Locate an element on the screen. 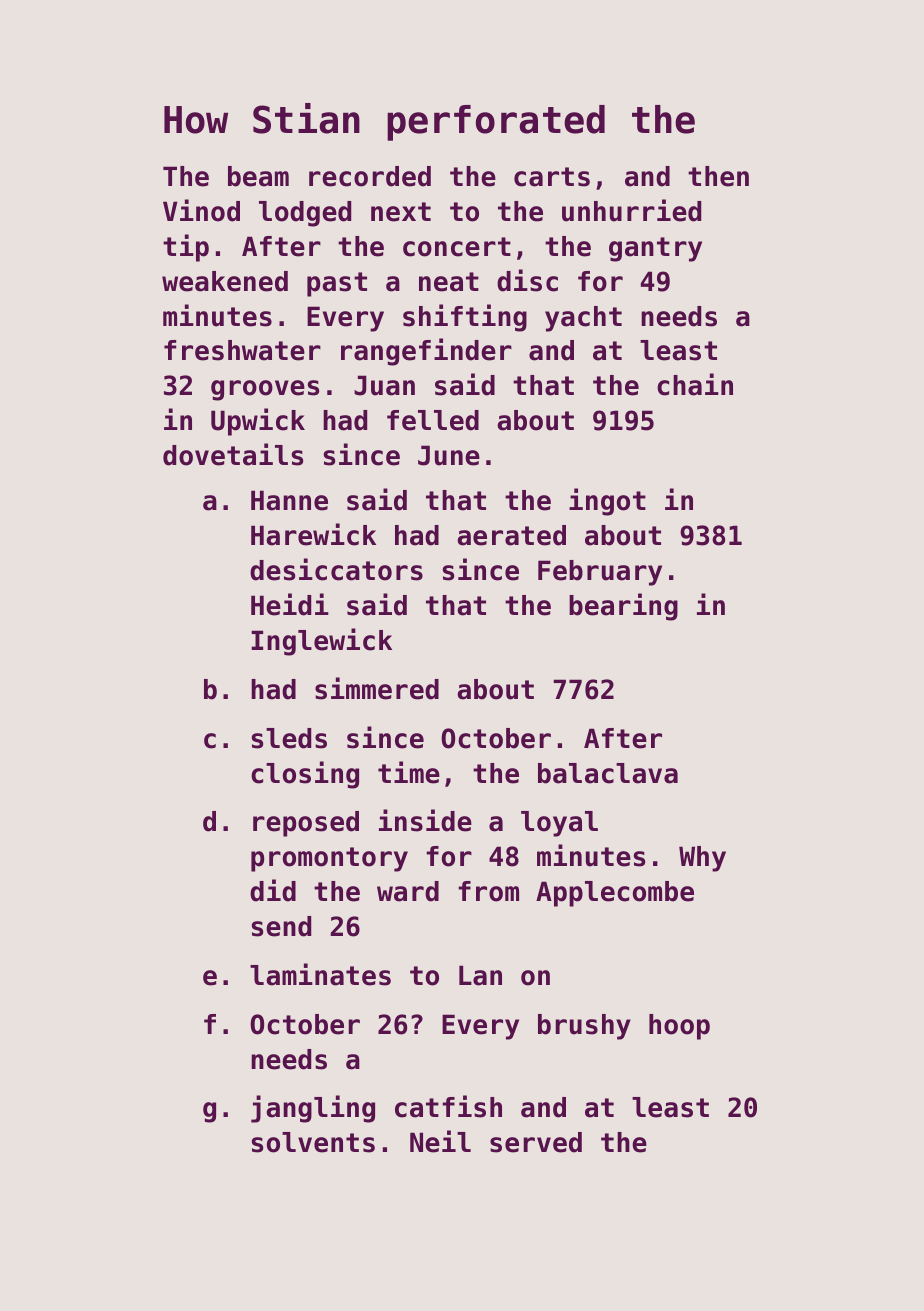 Image resolution: width=924 pixels, height=1311 pixels. served is located at coordinates (536, 1142).
